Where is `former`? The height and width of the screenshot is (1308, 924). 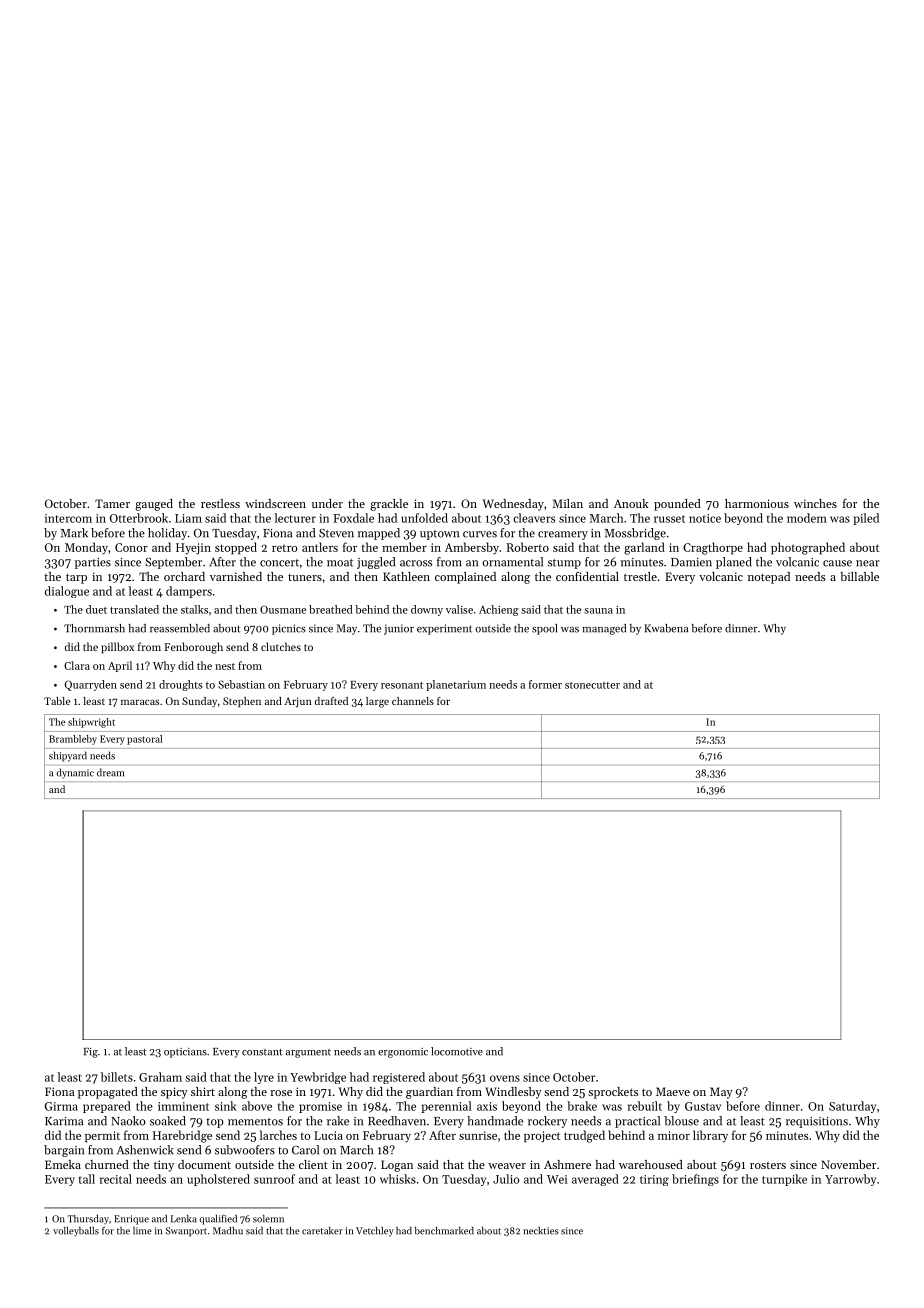
former is located at coordinates (545, 684).
